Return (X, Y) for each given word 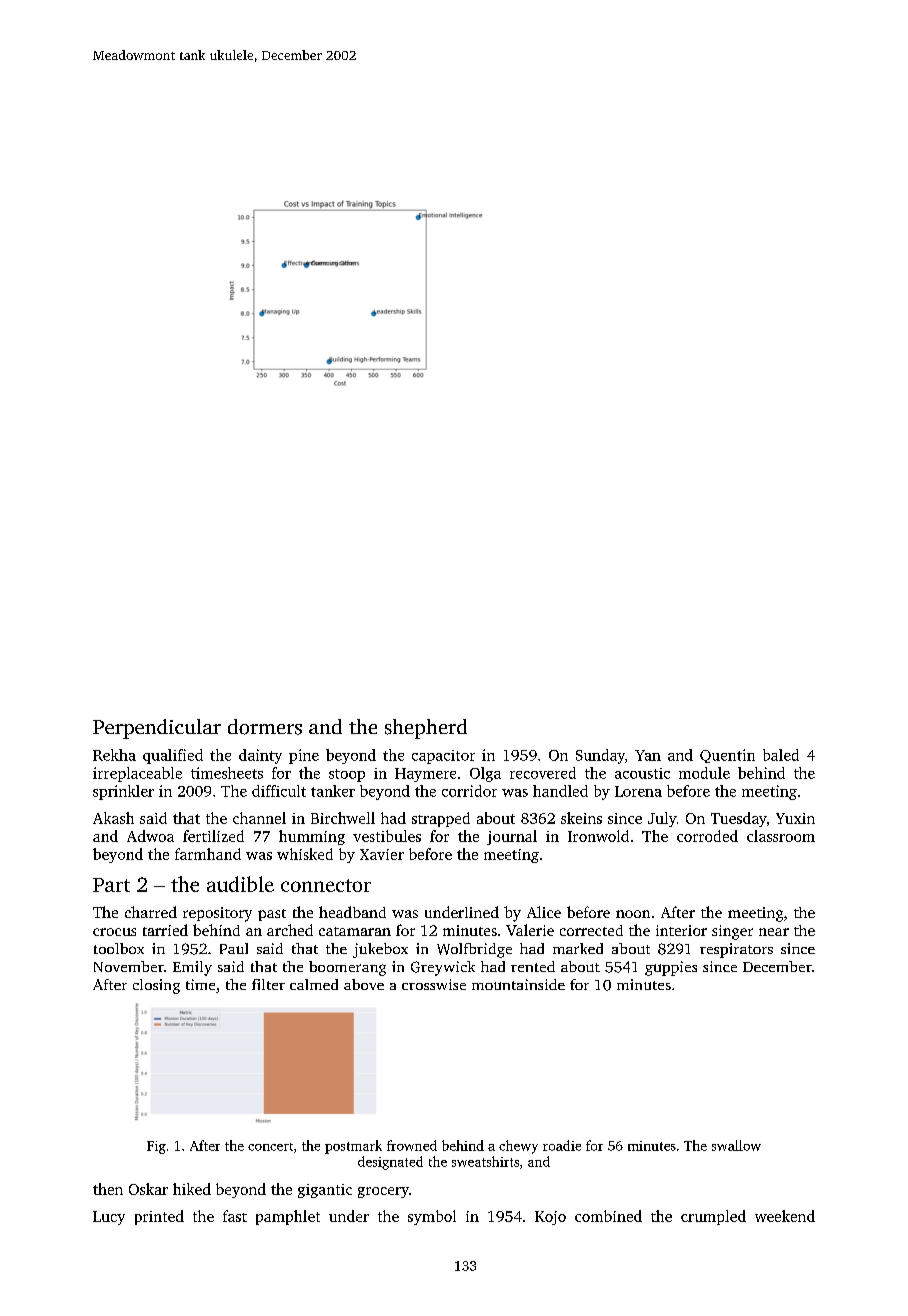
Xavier (382, 854)
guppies (671, 968)
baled (781, 755)
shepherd (426, 729)
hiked (192, 1189)
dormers (265, 727)
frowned (412, 1145)
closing (156, 986)
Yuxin (795, 818)
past (272, 915)
